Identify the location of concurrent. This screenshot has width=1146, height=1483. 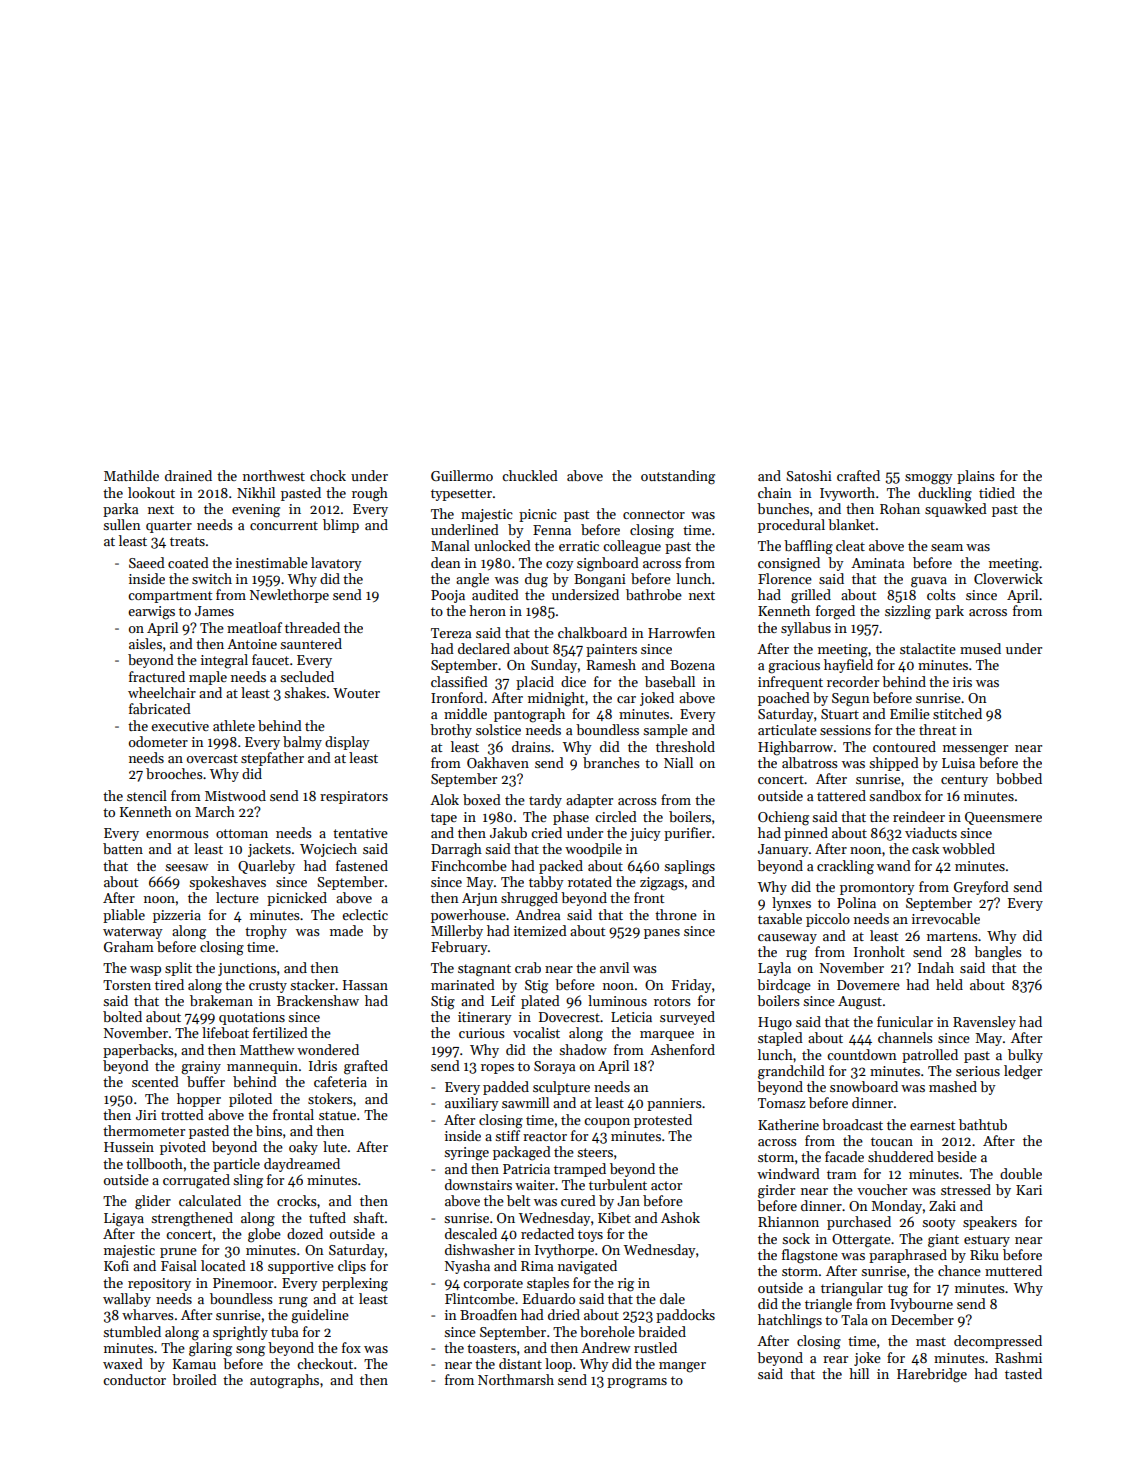
(284, 525).
